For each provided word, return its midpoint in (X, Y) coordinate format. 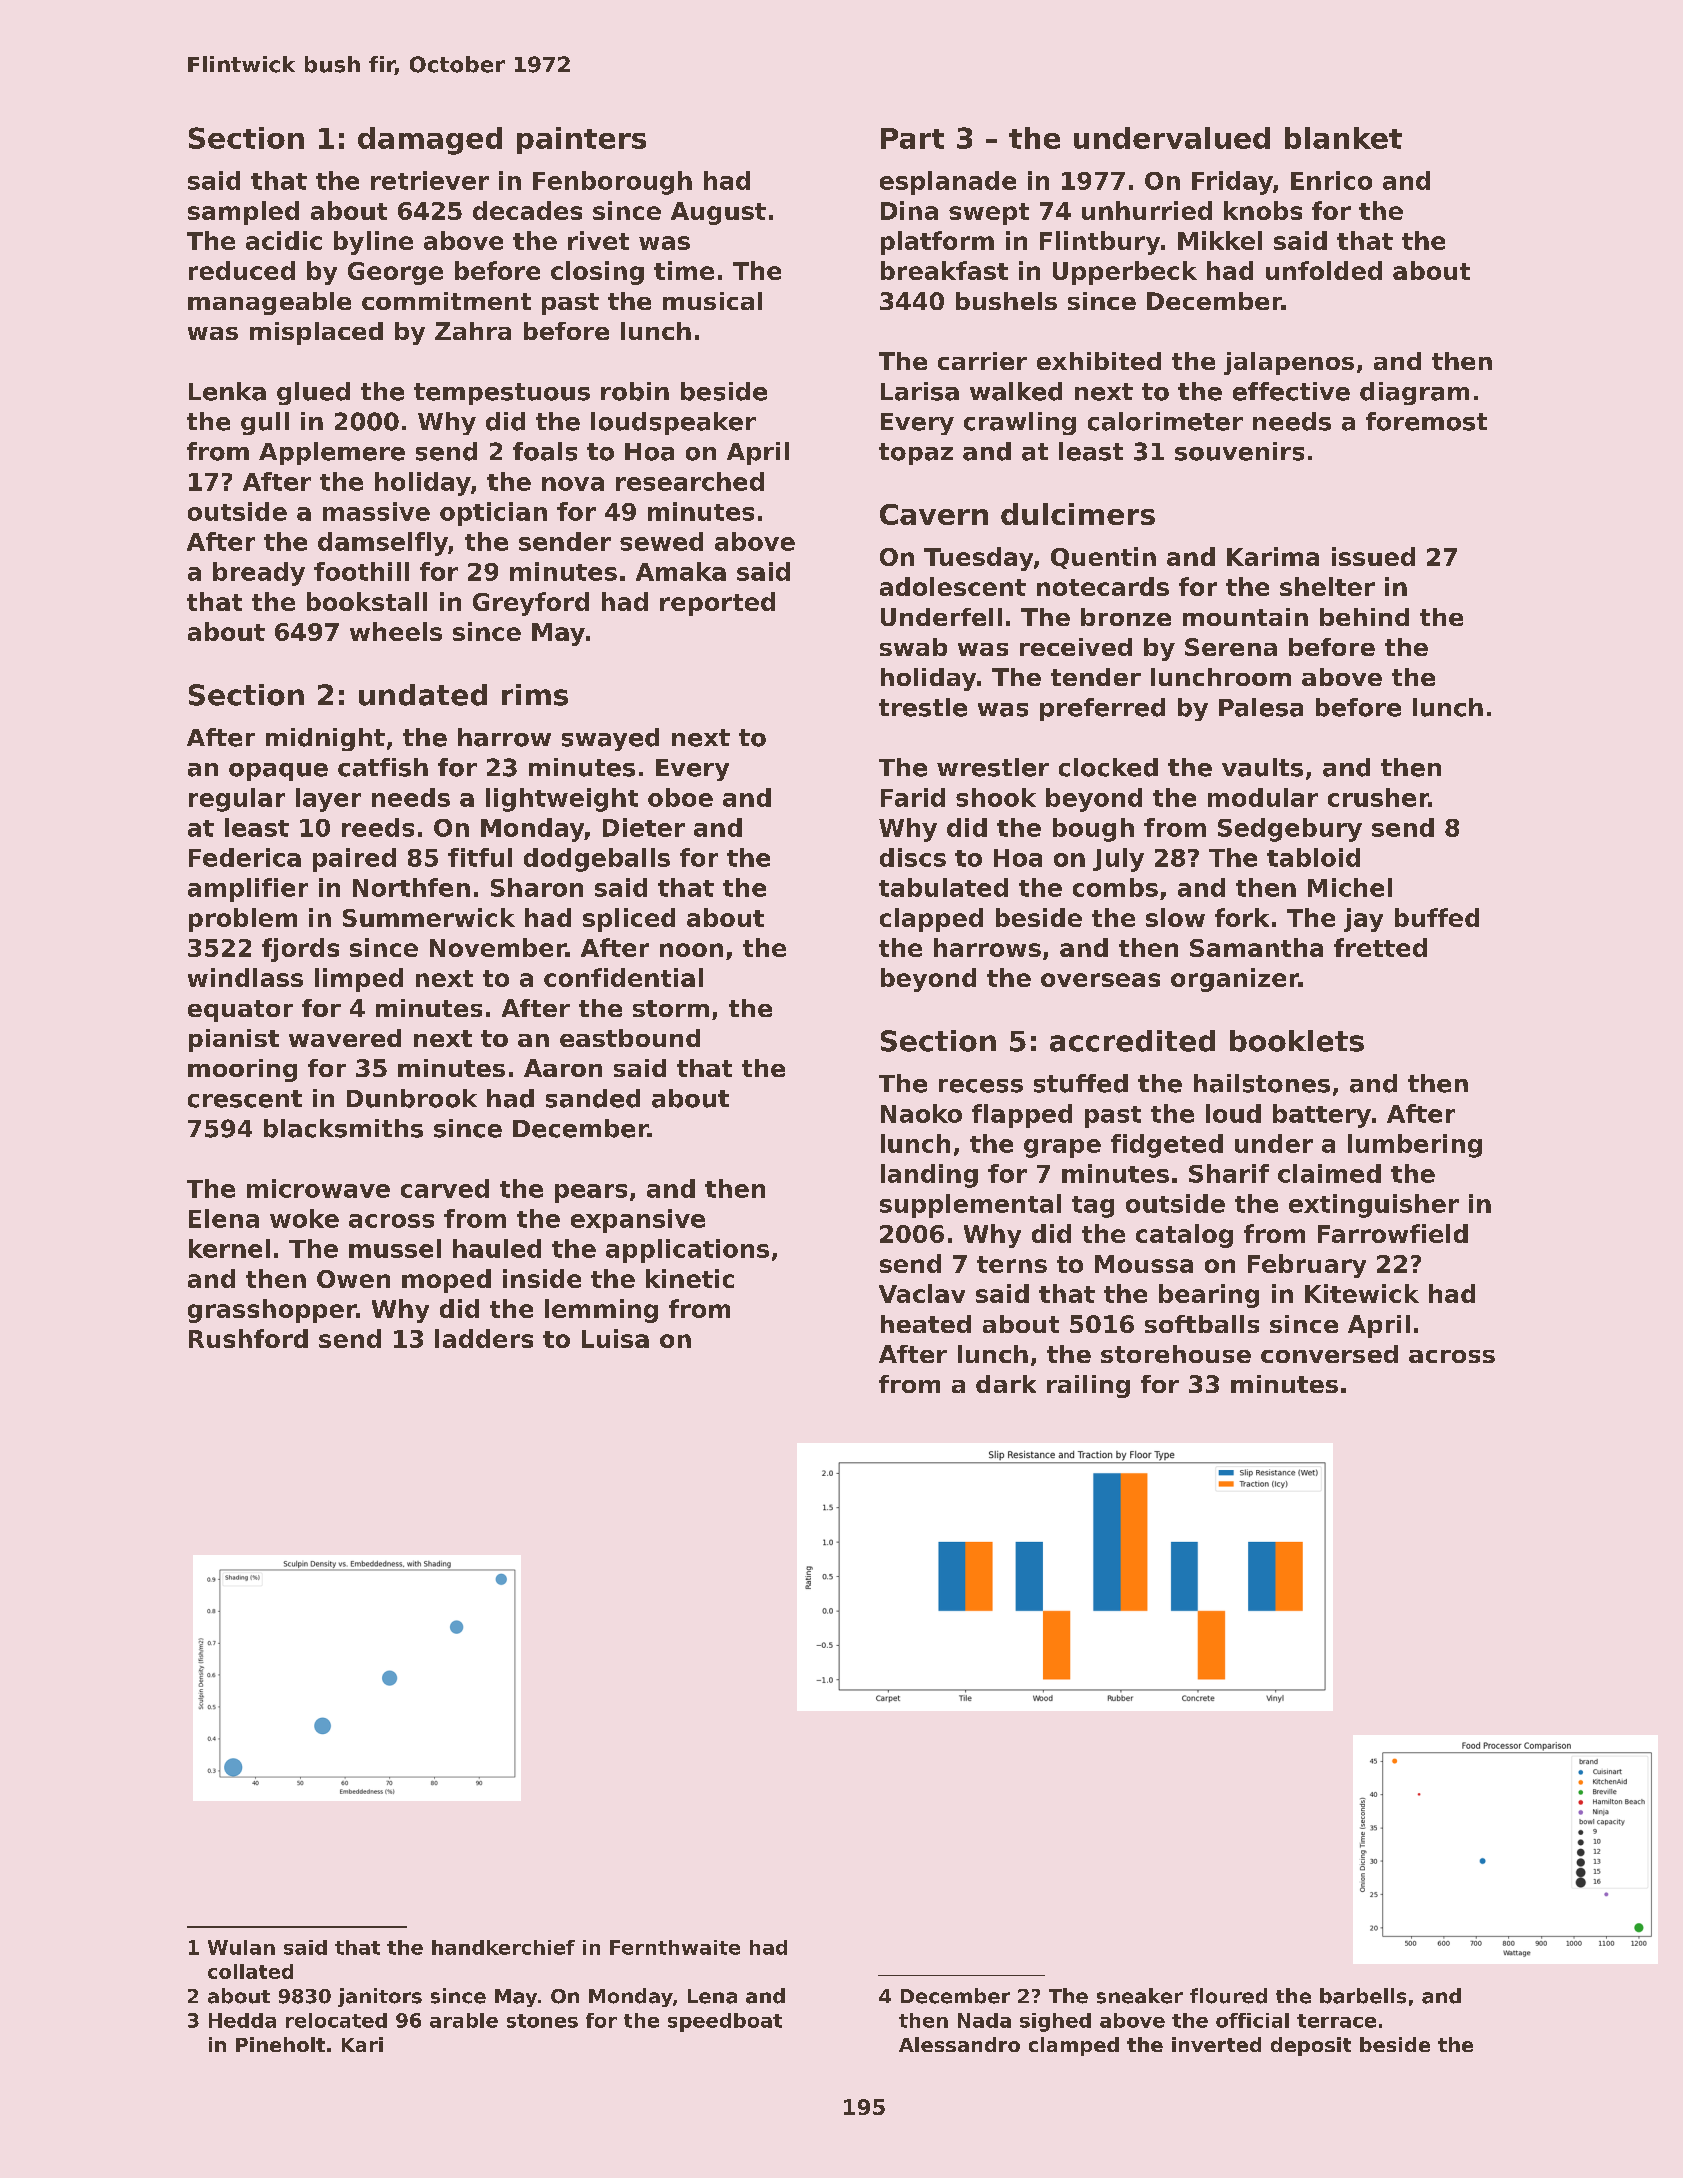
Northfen (411, 887)
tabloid (1313, 857)
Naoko (921, 1113)
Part (912, 138)
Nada (984, 2020)
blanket (1343, 138)
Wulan (241, 1947)
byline (373, 243)
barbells (1363, 1996)
